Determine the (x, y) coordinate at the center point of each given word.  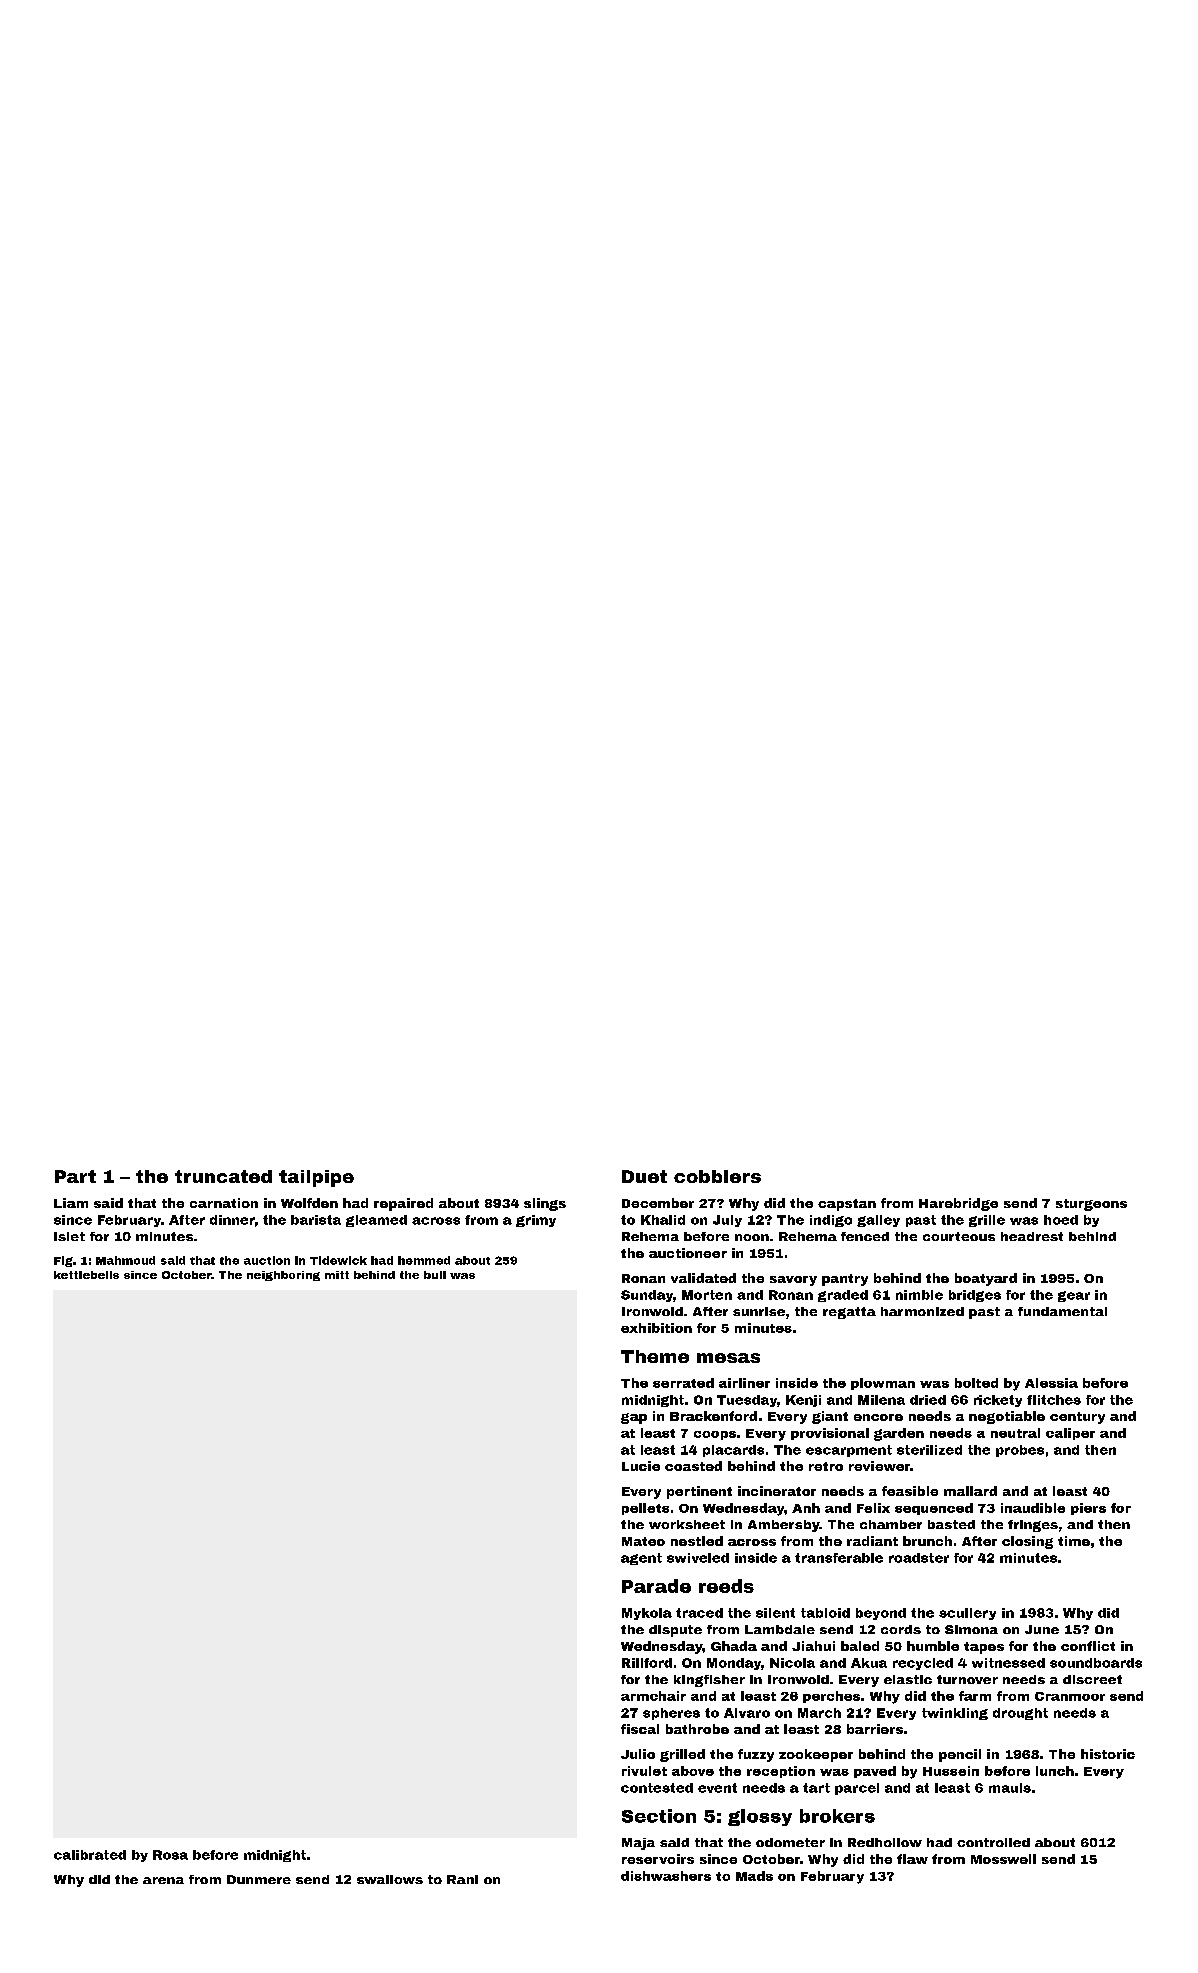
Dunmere (259, 1879)
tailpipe (316, 1178)
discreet (1092, 1679)
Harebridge (958, 1204)
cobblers (717, 1176)
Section (659, 1816)
